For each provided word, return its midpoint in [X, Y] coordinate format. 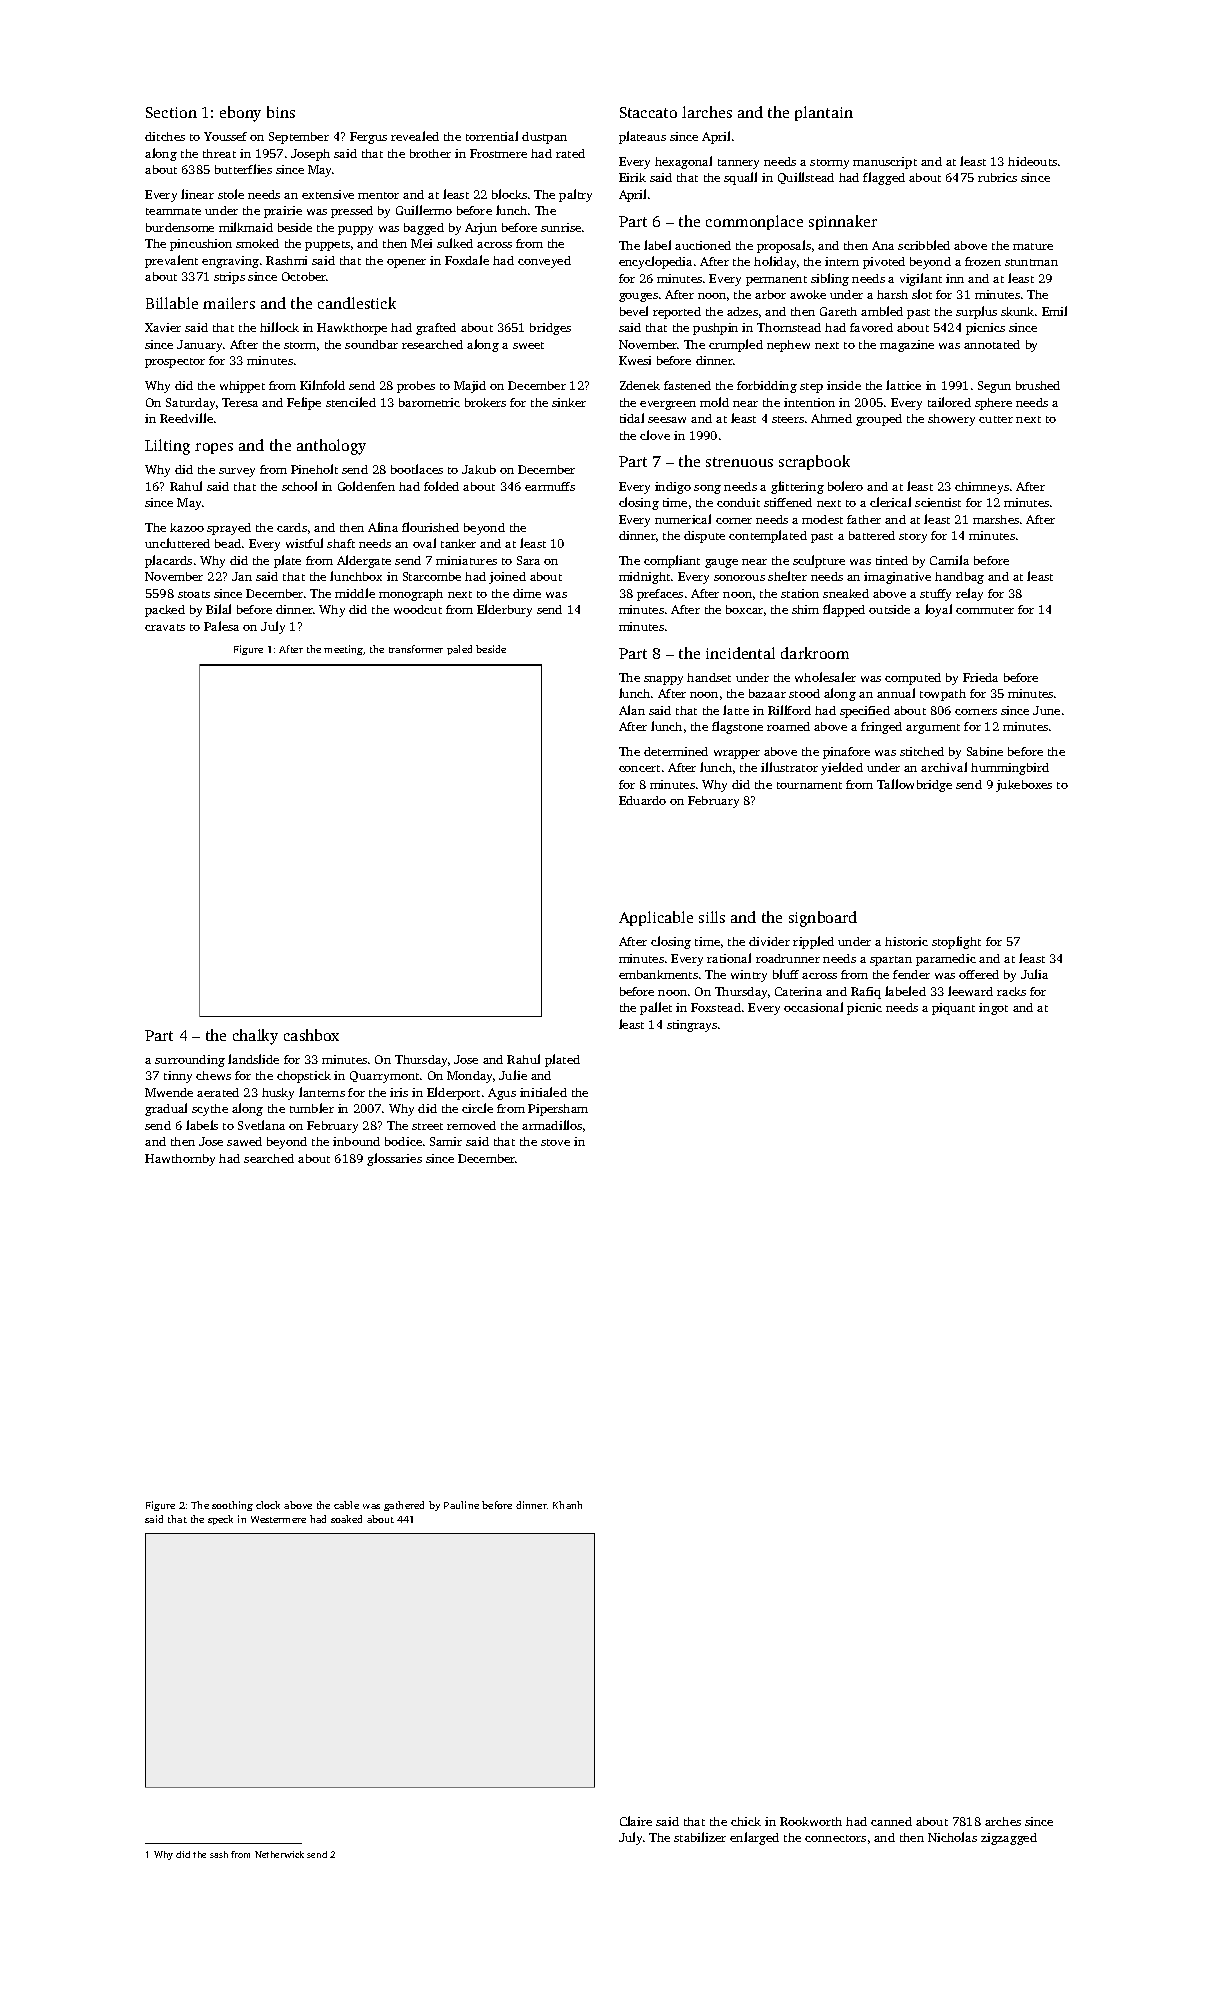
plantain [824, 113]
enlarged [754, 1838]
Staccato [648, 112]
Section [171, 112]
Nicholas [952, 1837]
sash [219, 1854]
